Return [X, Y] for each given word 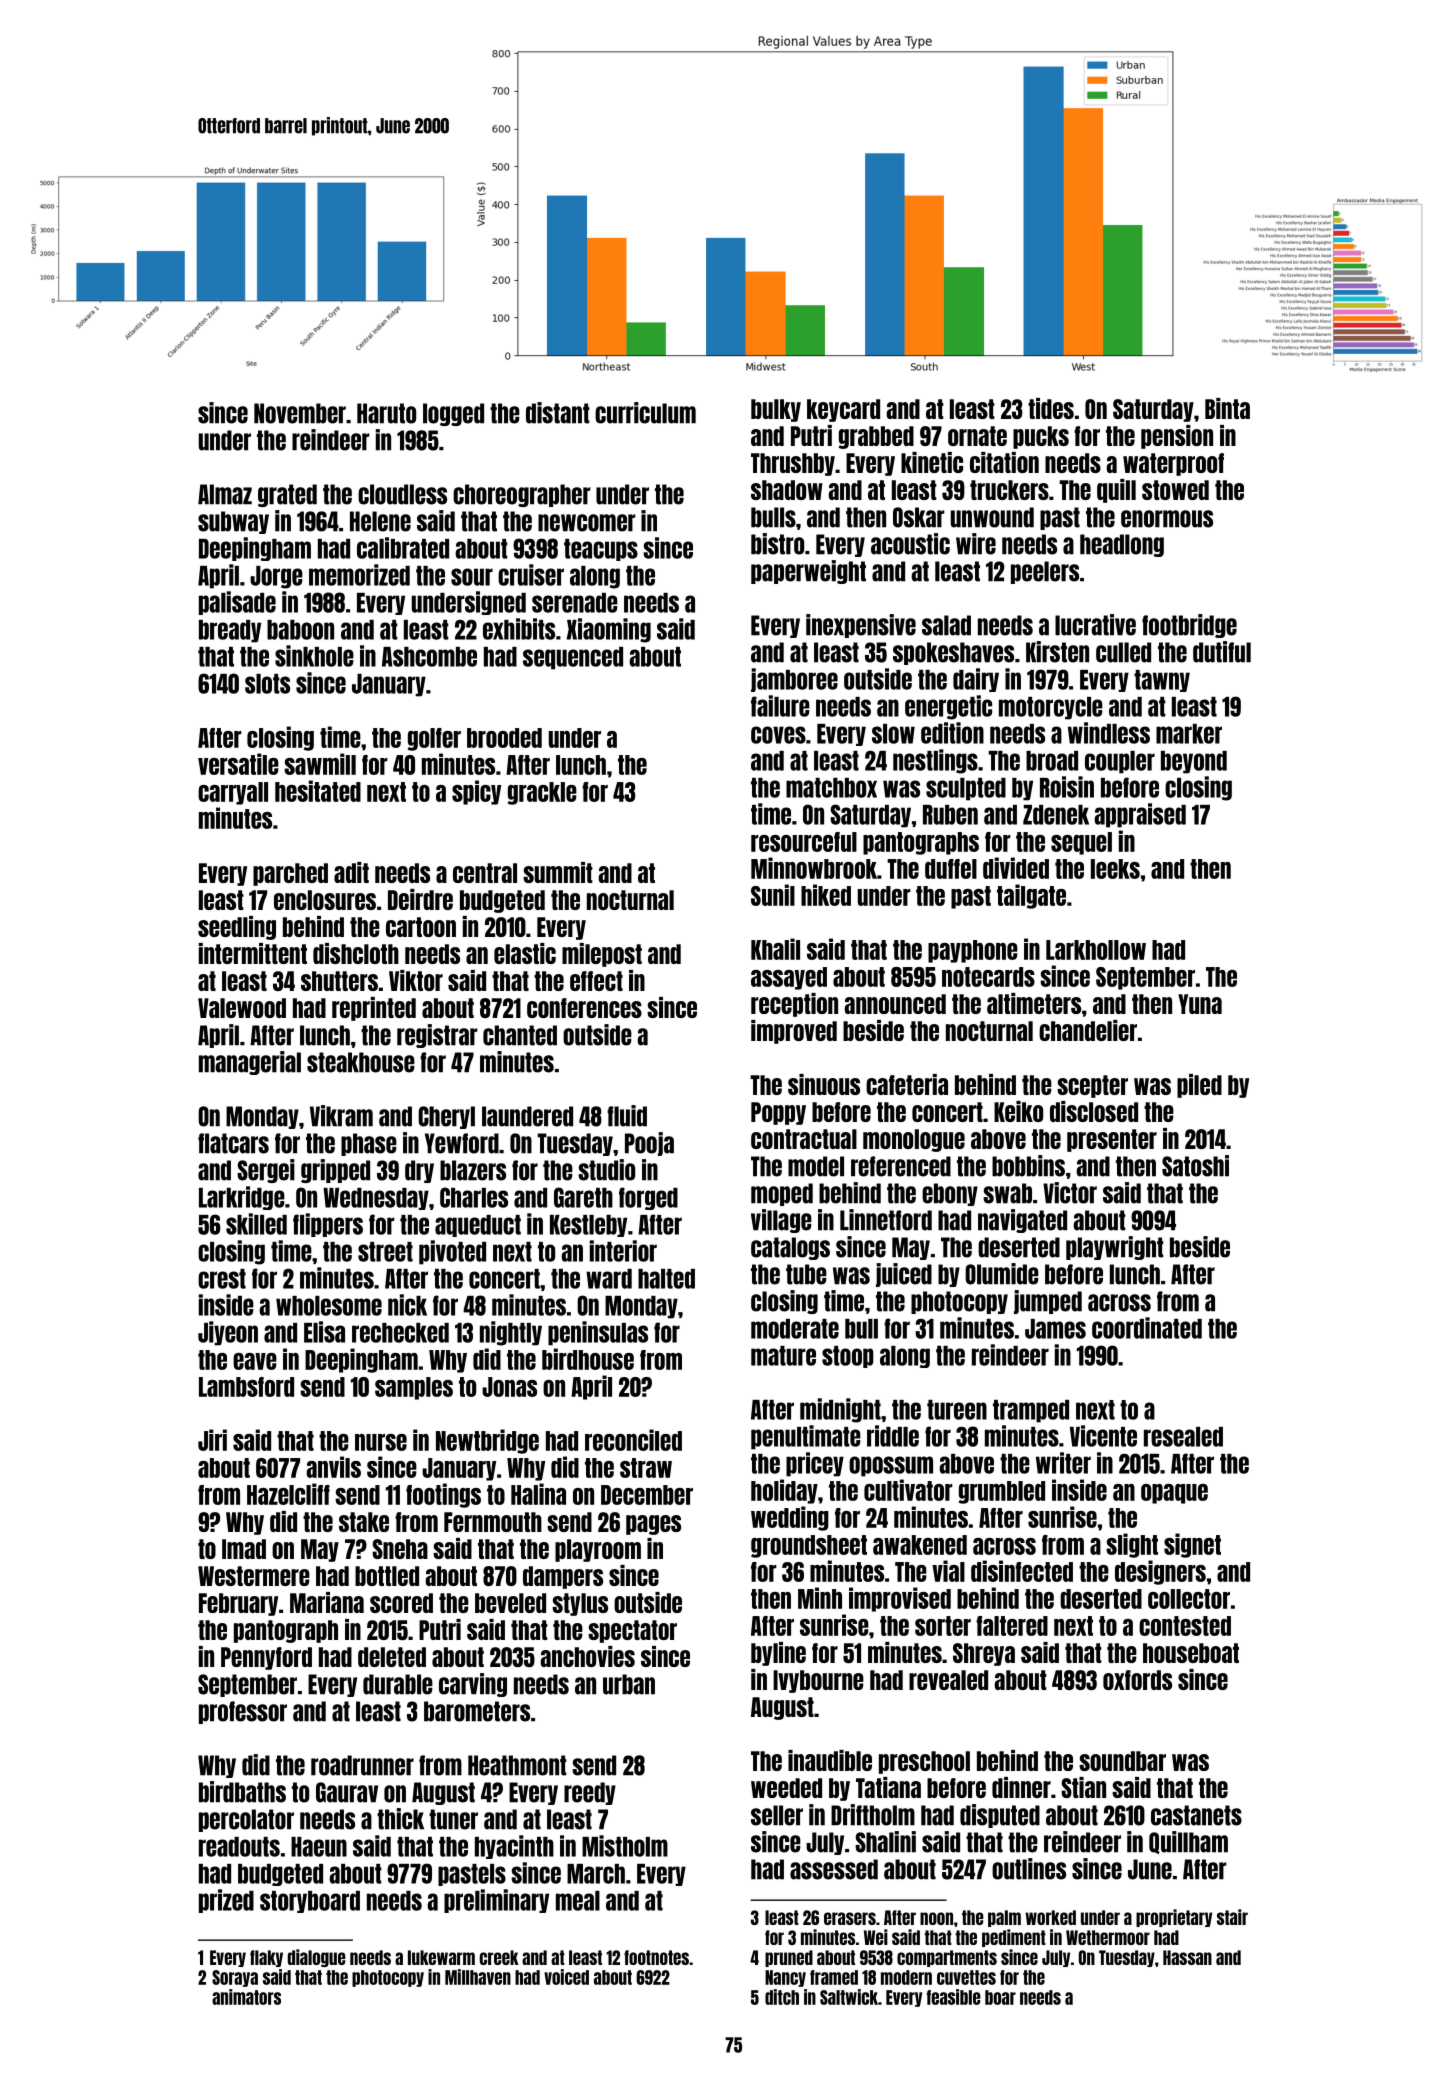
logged [453, 414]
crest [222, 1279]
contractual [804, 1139]
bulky [776, 410]
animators [246, 1997]
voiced [566, 1977]
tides [1051, 408]
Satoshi [1195, 1166]
